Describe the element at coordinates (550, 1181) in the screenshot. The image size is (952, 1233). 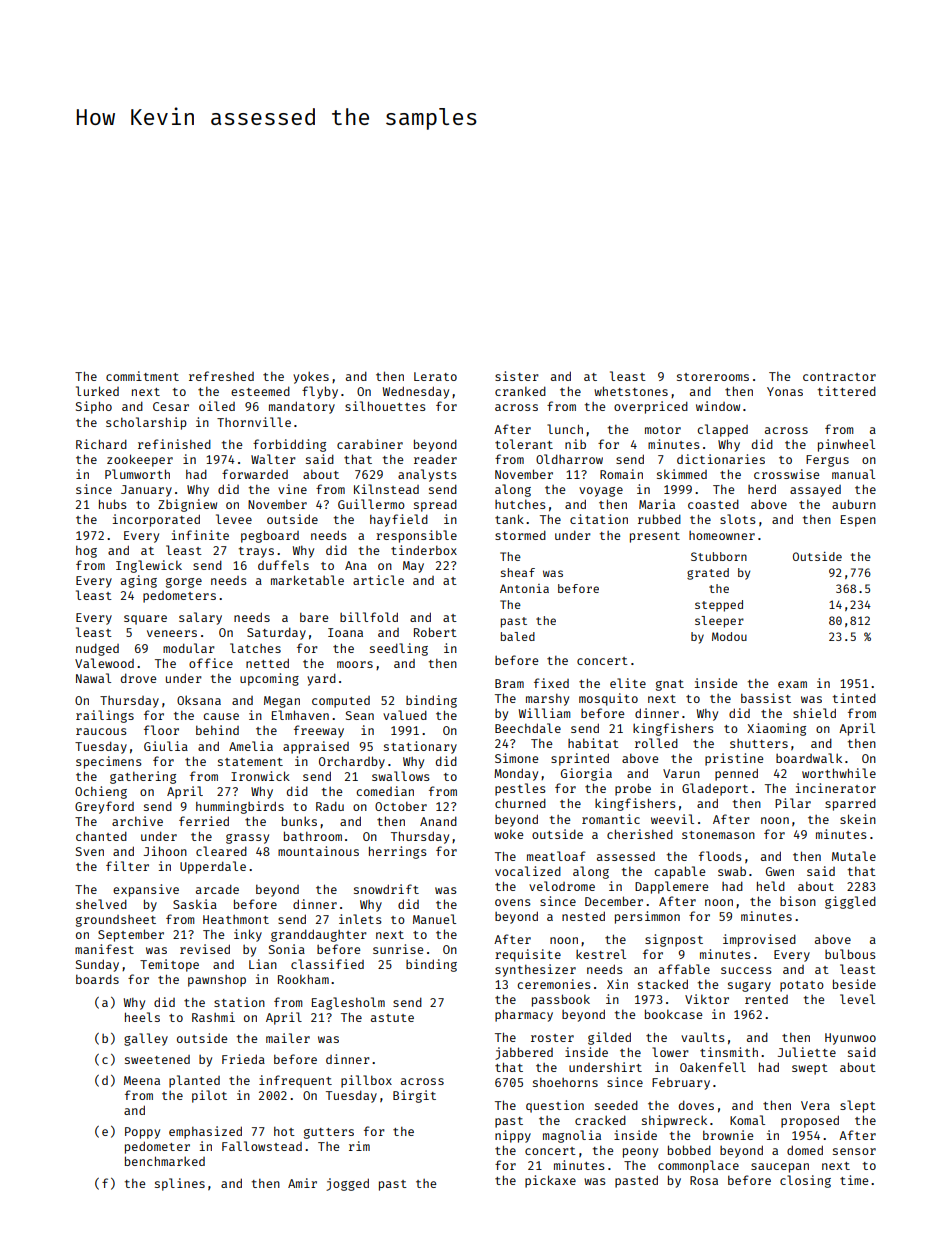
I see `pickaxe` at that location.
